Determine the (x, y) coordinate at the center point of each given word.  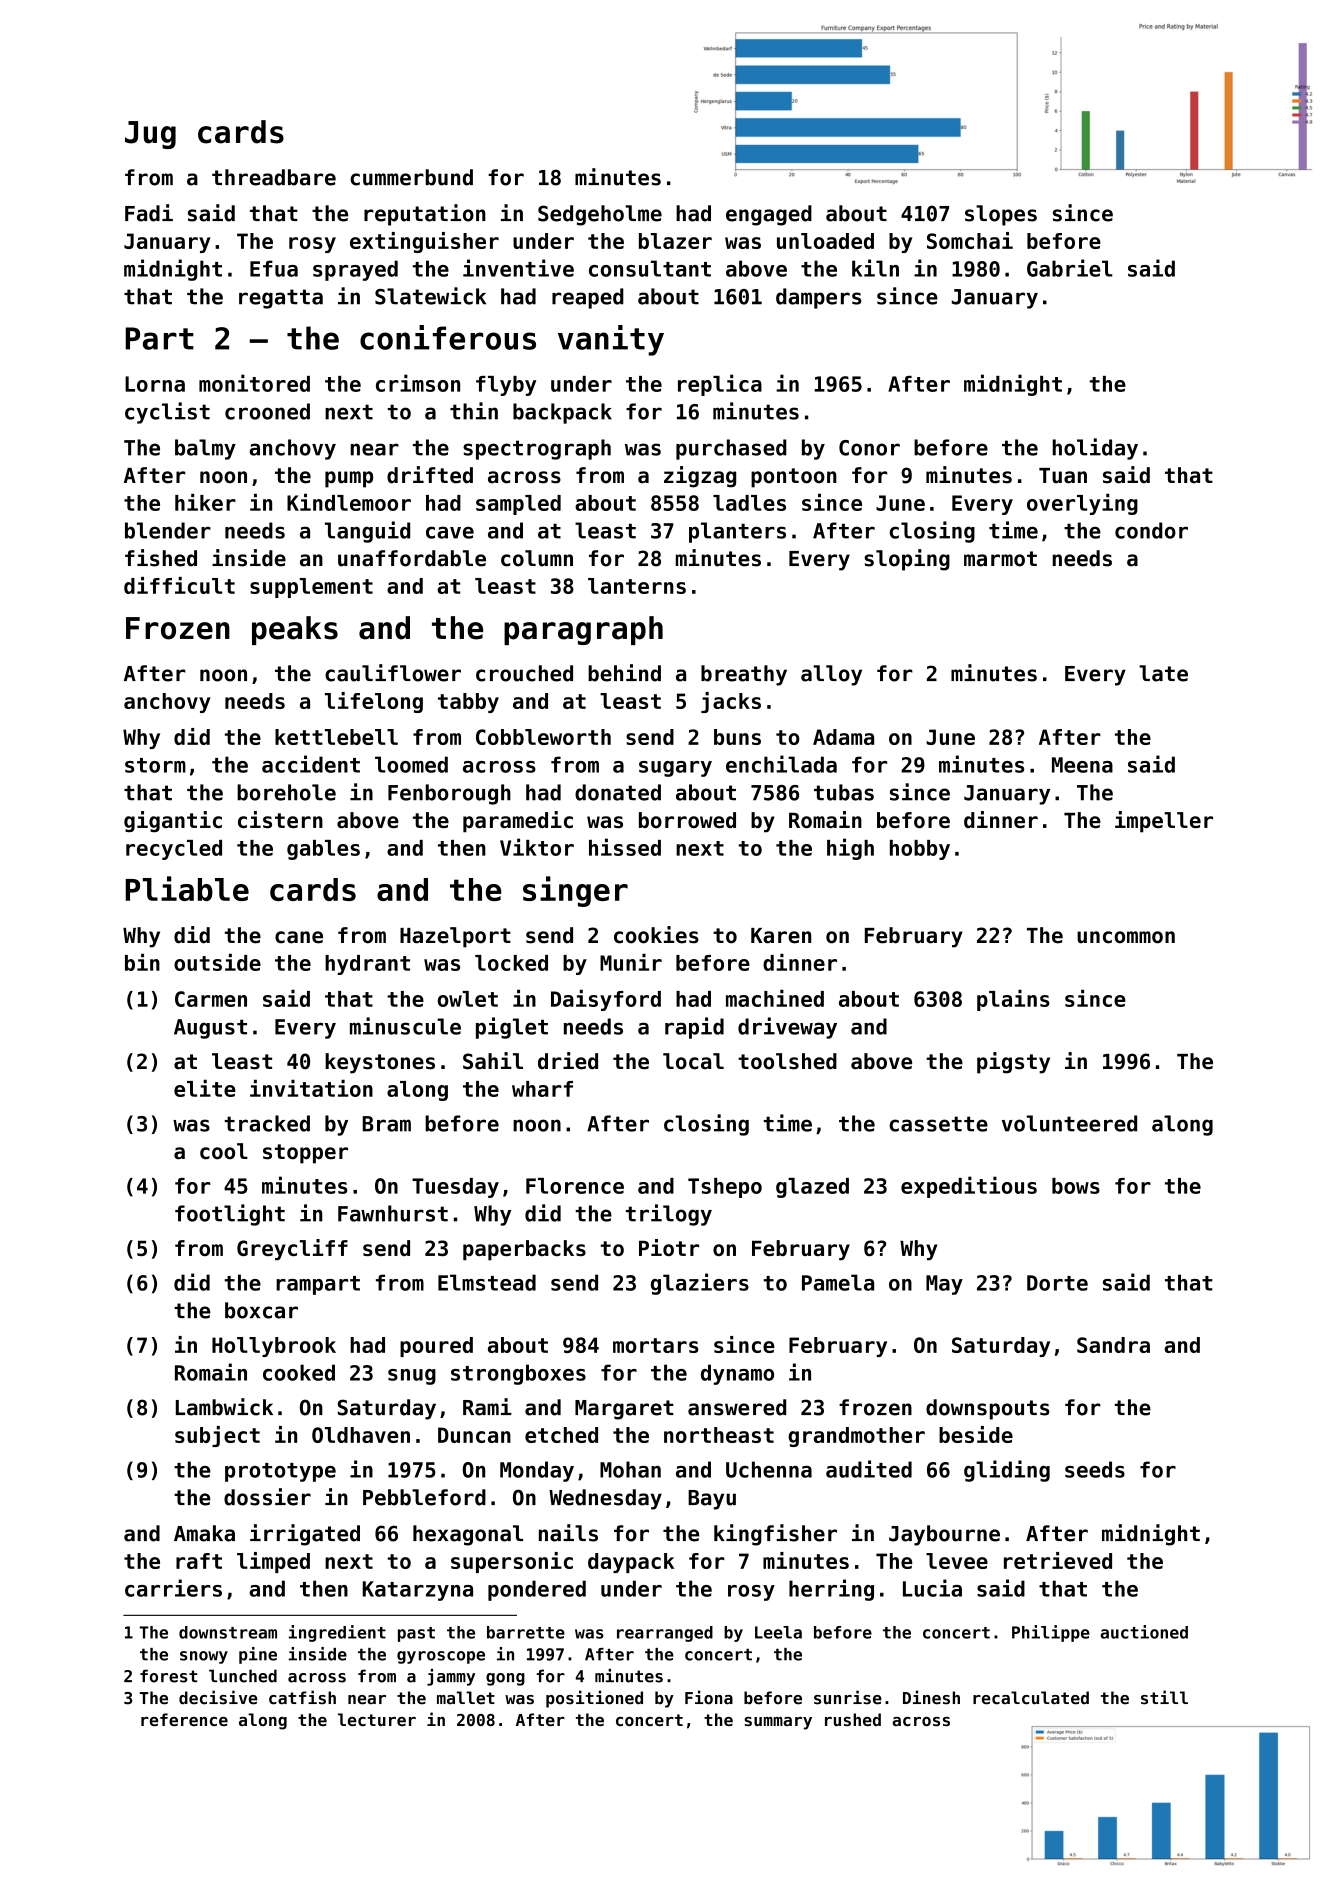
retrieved (1058, 1560)
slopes (1001, 215)
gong (505, 1679)
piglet (512, 1028)
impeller (1164, 822)
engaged (769, 215)
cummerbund (411, 177)
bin (142, 962)
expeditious (969, 1187)
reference (184, 1719)
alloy (831, 675)
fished (161, 558)
